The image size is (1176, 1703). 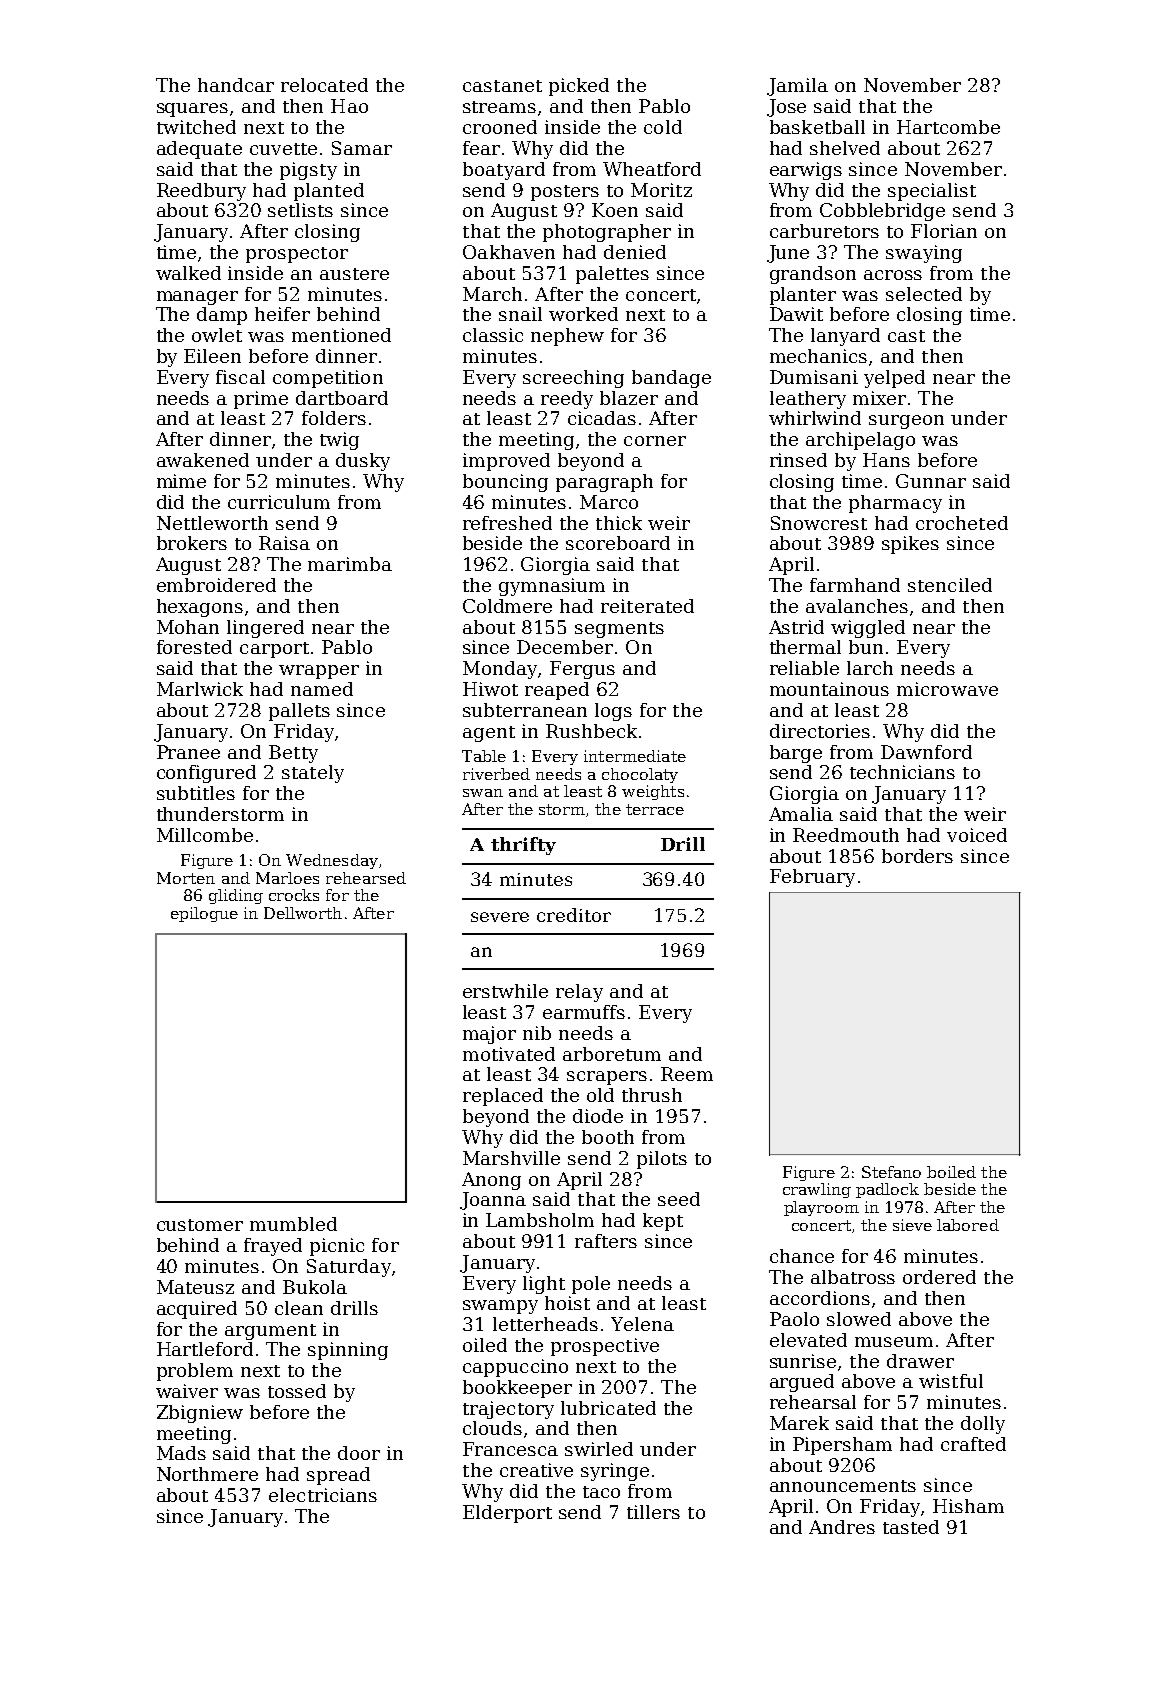 What do you see at coordinates (647, 606) in the document?
I see `reiterated` at bounding box center [647, 606].
